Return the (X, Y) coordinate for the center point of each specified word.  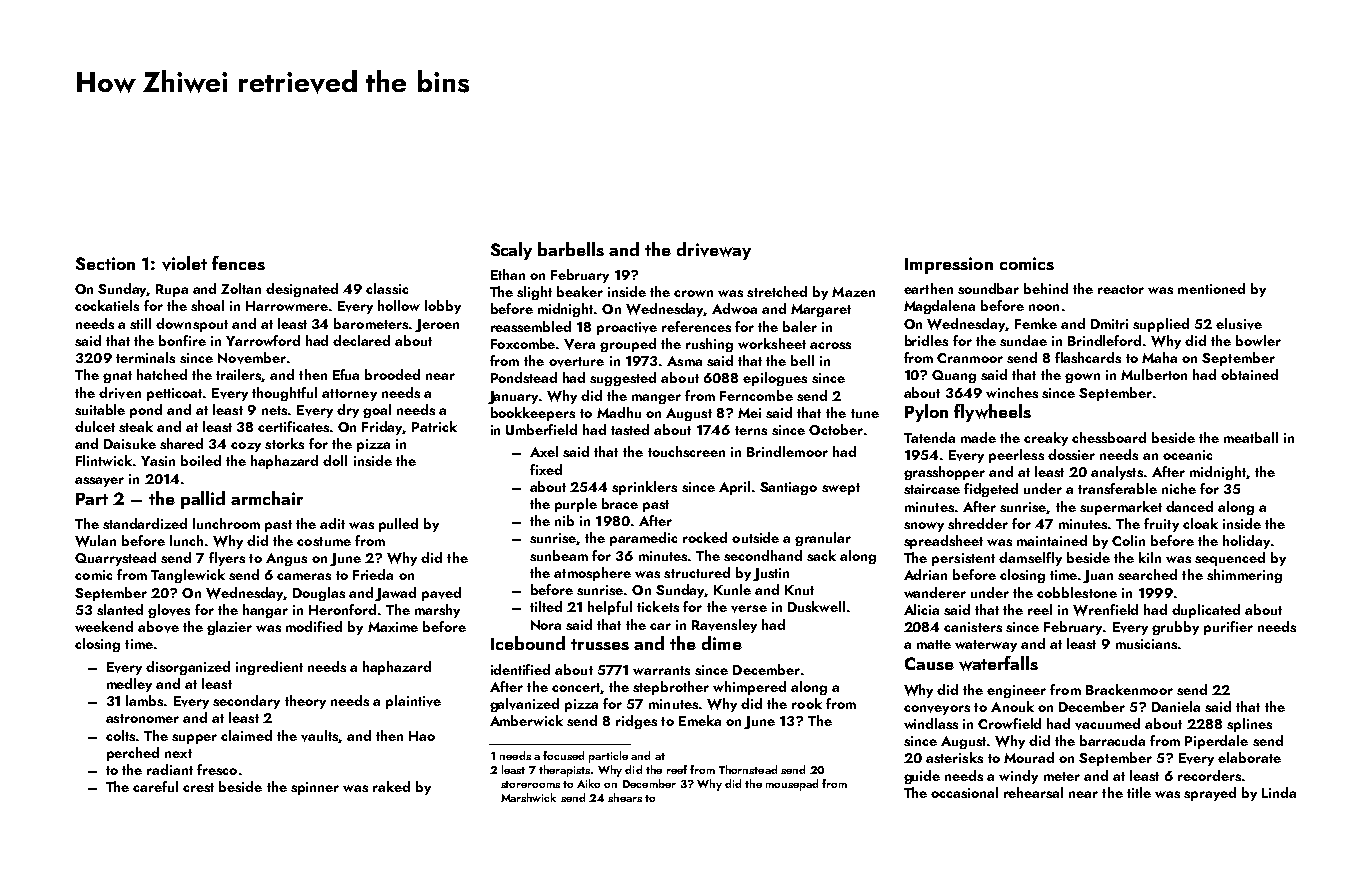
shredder (978, 523)
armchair (267, 498)
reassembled (531, 326)
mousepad (792, 785)
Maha (1159, 357)
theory (305, 702)
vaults (320, 736)
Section (105, 263)
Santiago (788, 488)
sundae (1023, 340)
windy (1018, 777)
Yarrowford (263, 340)
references (696, 326)
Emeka (700, 720)
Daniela (1176, 706)
